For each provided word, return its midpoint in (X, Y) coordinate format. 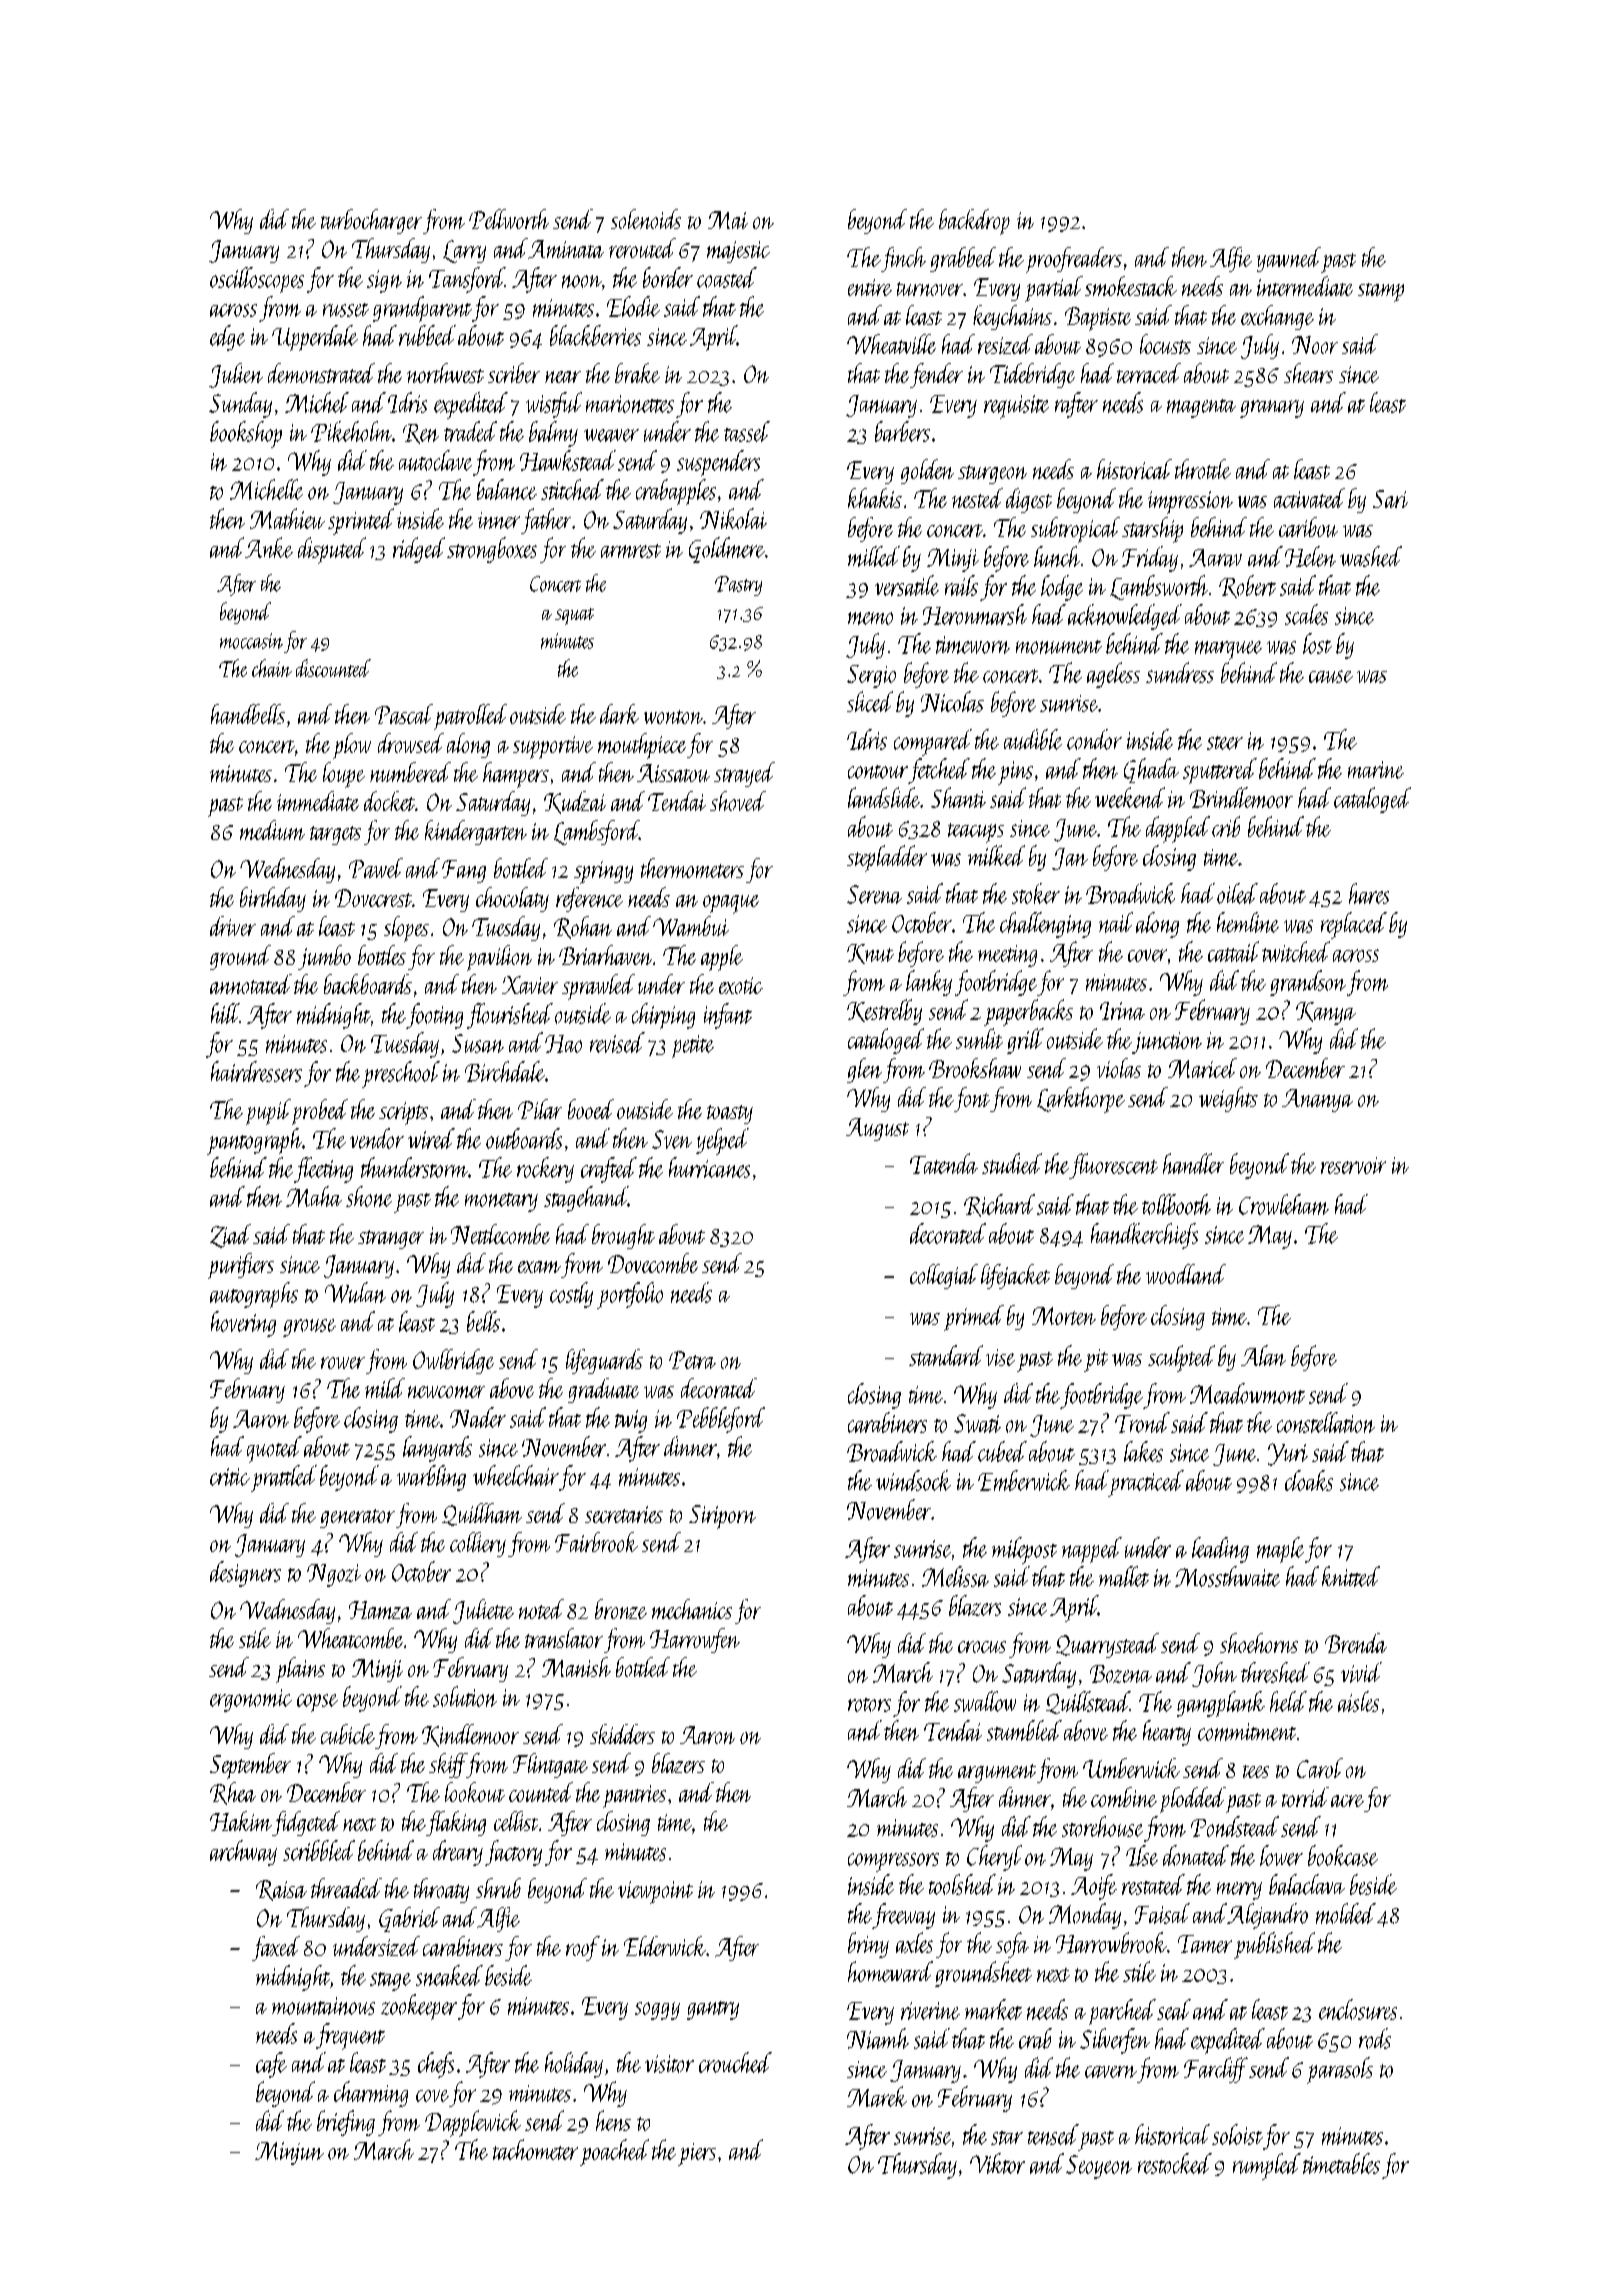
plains (300, 1670)
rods (1375, 2038)
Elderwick (665, 1946)
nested (977, 498)
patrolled (470, 717)
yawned (1289, 259)
